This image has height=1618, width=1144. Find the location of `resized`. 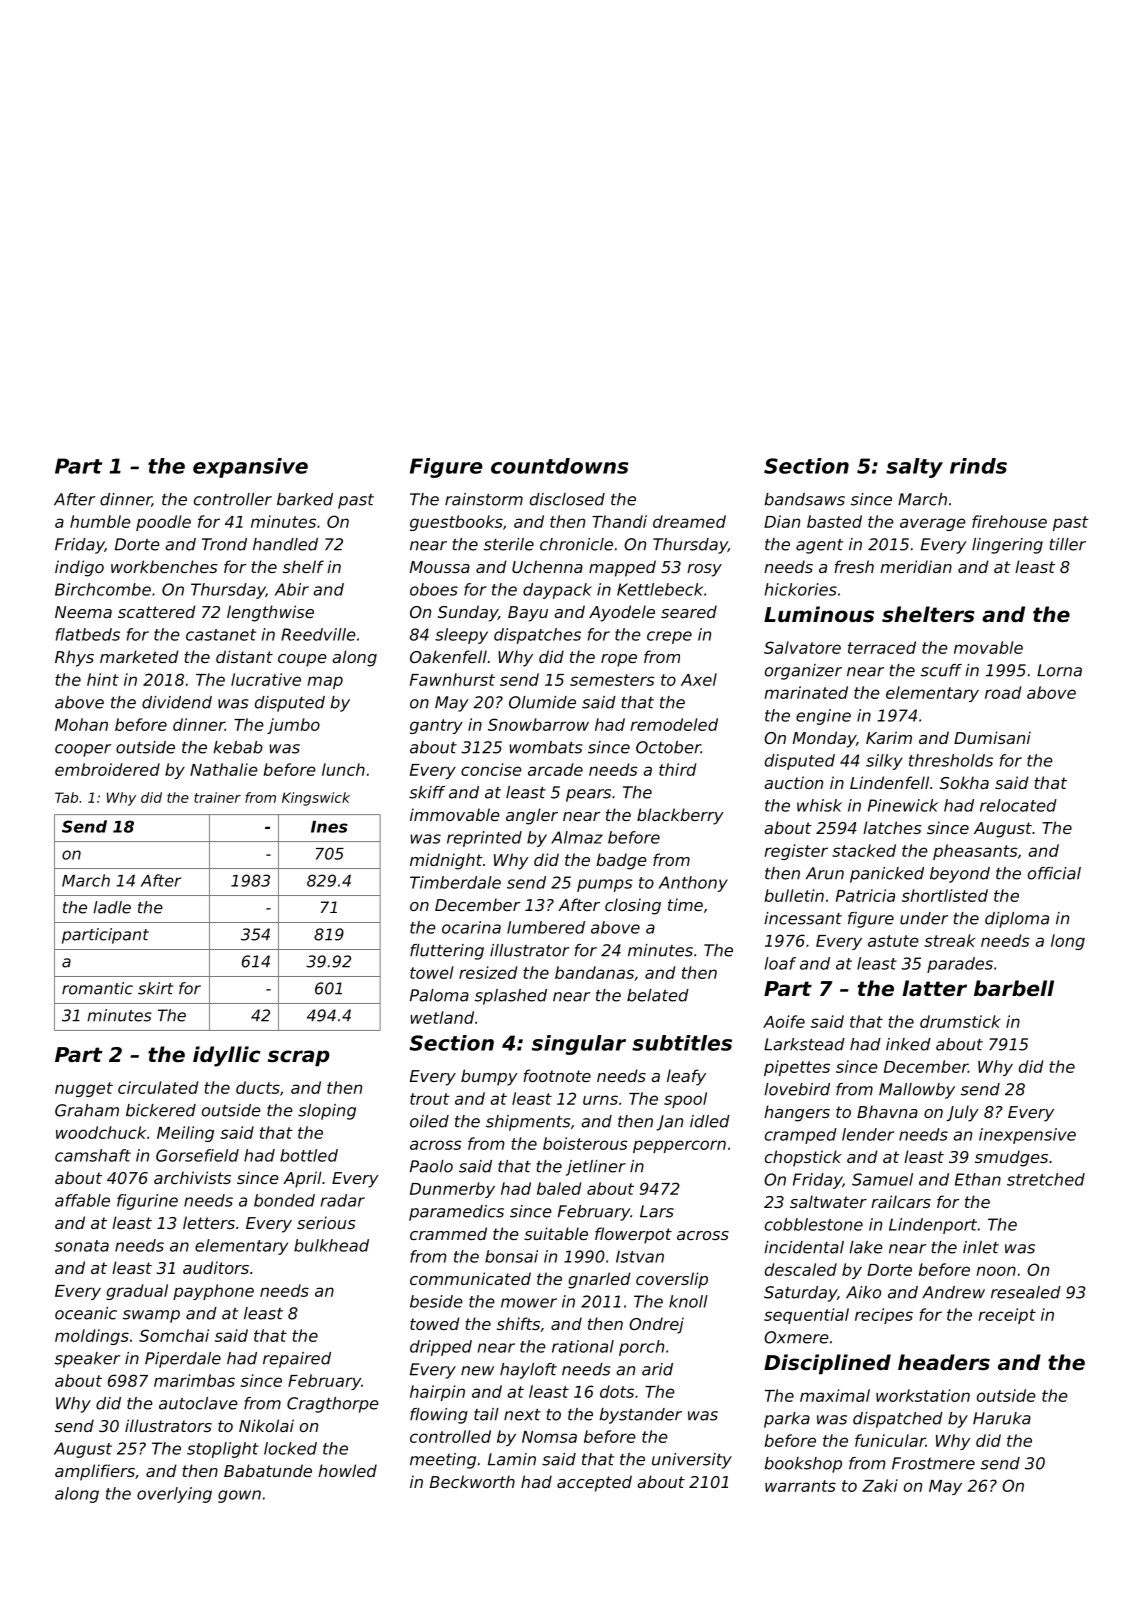

resized is located at coordinates (488, 972).
